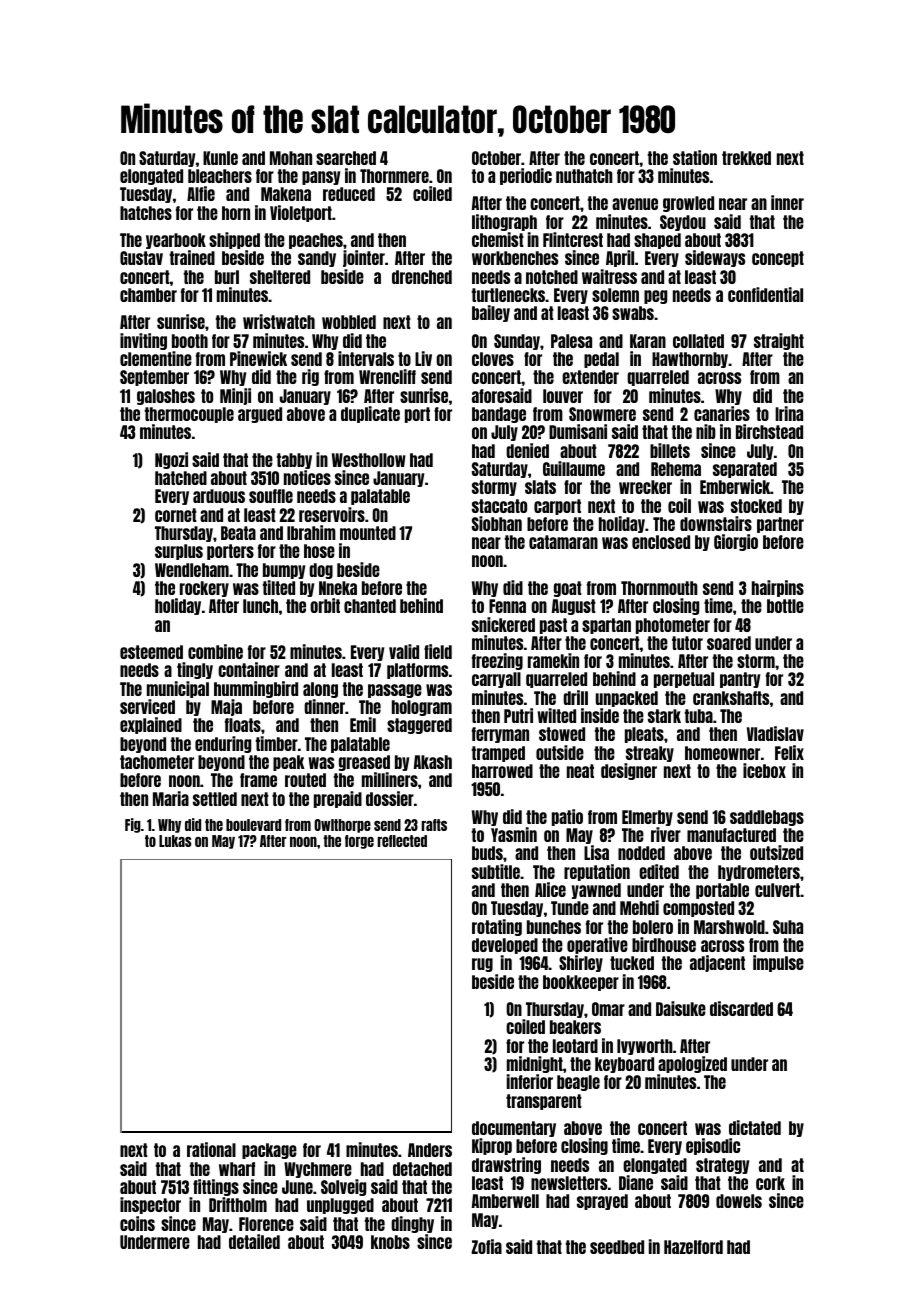 This screenshot has height=1308, width=924. What do you see at coordinates (639, 907) in the screenshot?
I see `Mehdi` at bounding box center [639, 907].
